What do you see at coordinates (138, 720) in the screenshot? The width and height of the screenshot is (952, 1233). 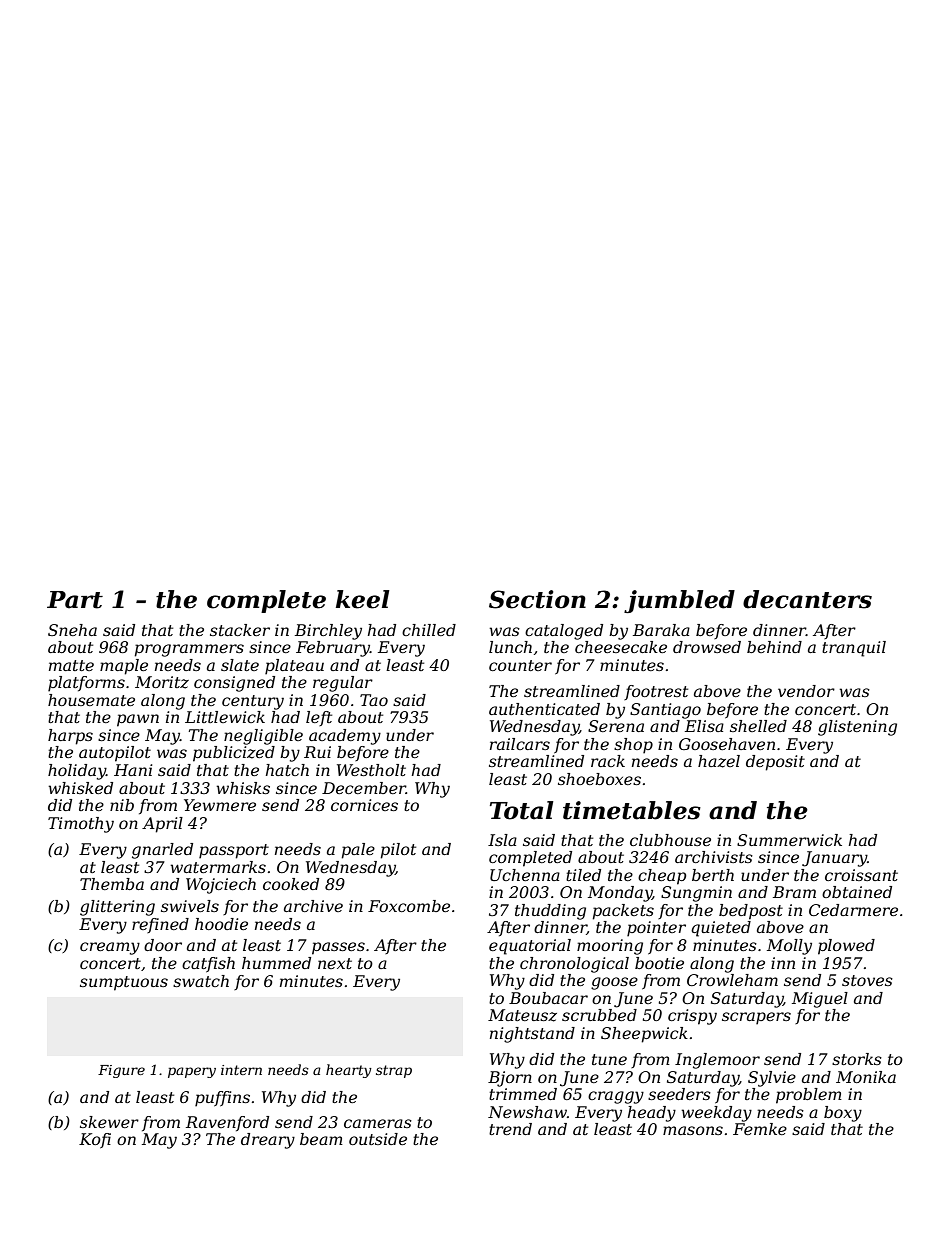 I see `pawn` at bounding box center [138, 720].
